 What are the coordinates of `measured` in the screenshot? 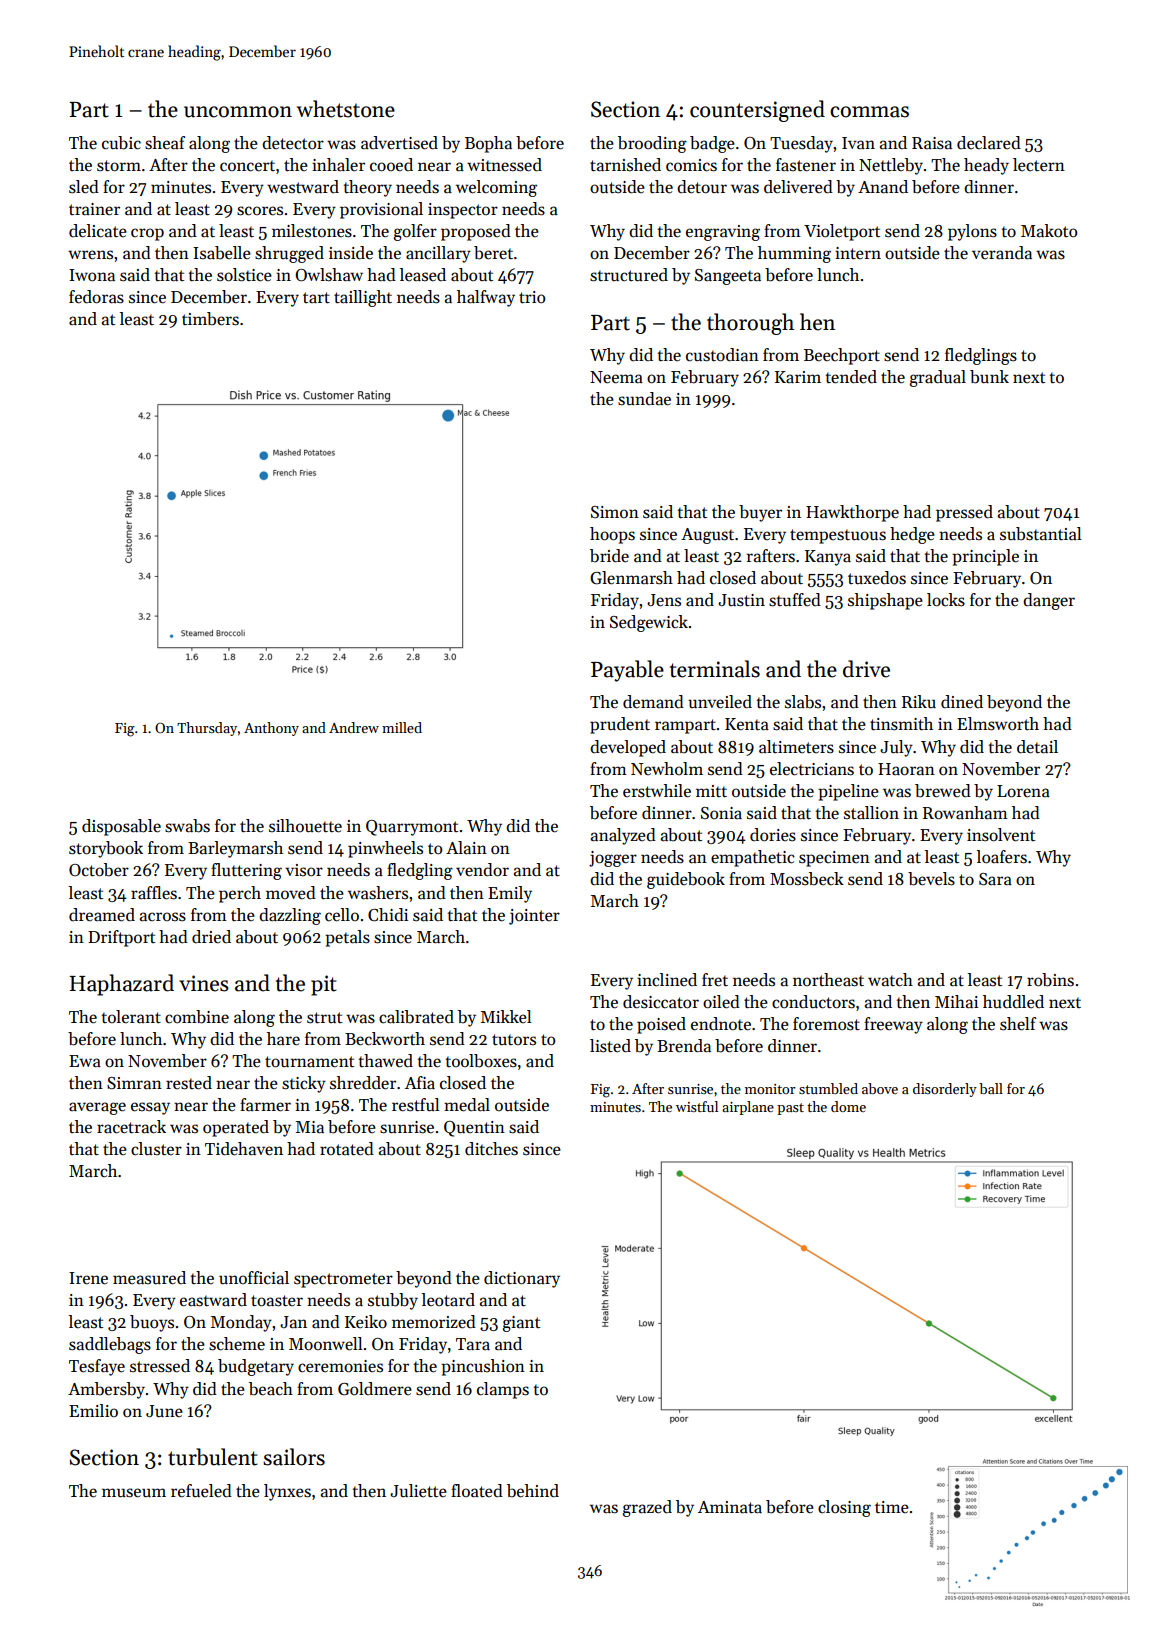 It's located at (149, 1278).
